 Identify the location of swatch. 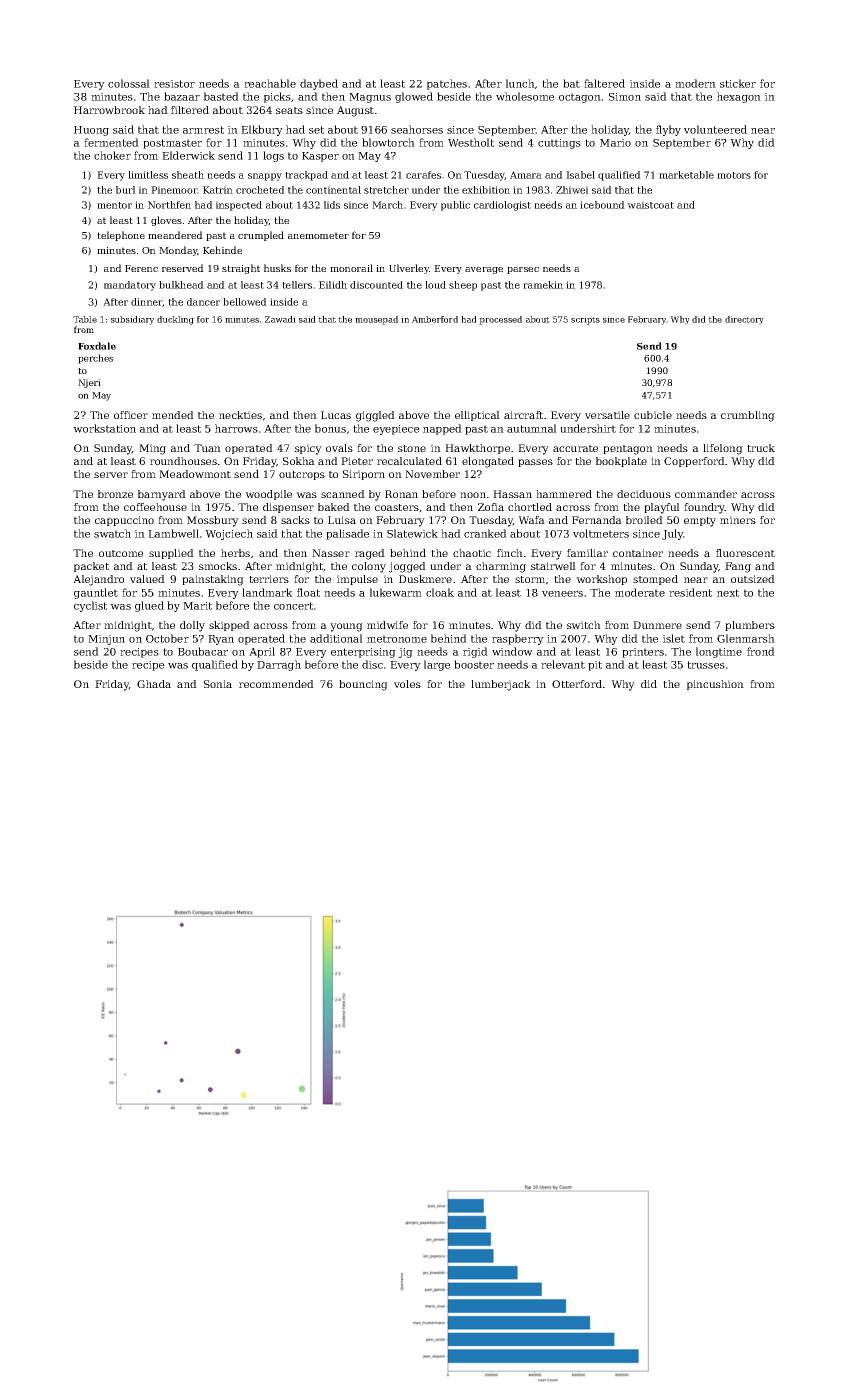
(112, 533).
